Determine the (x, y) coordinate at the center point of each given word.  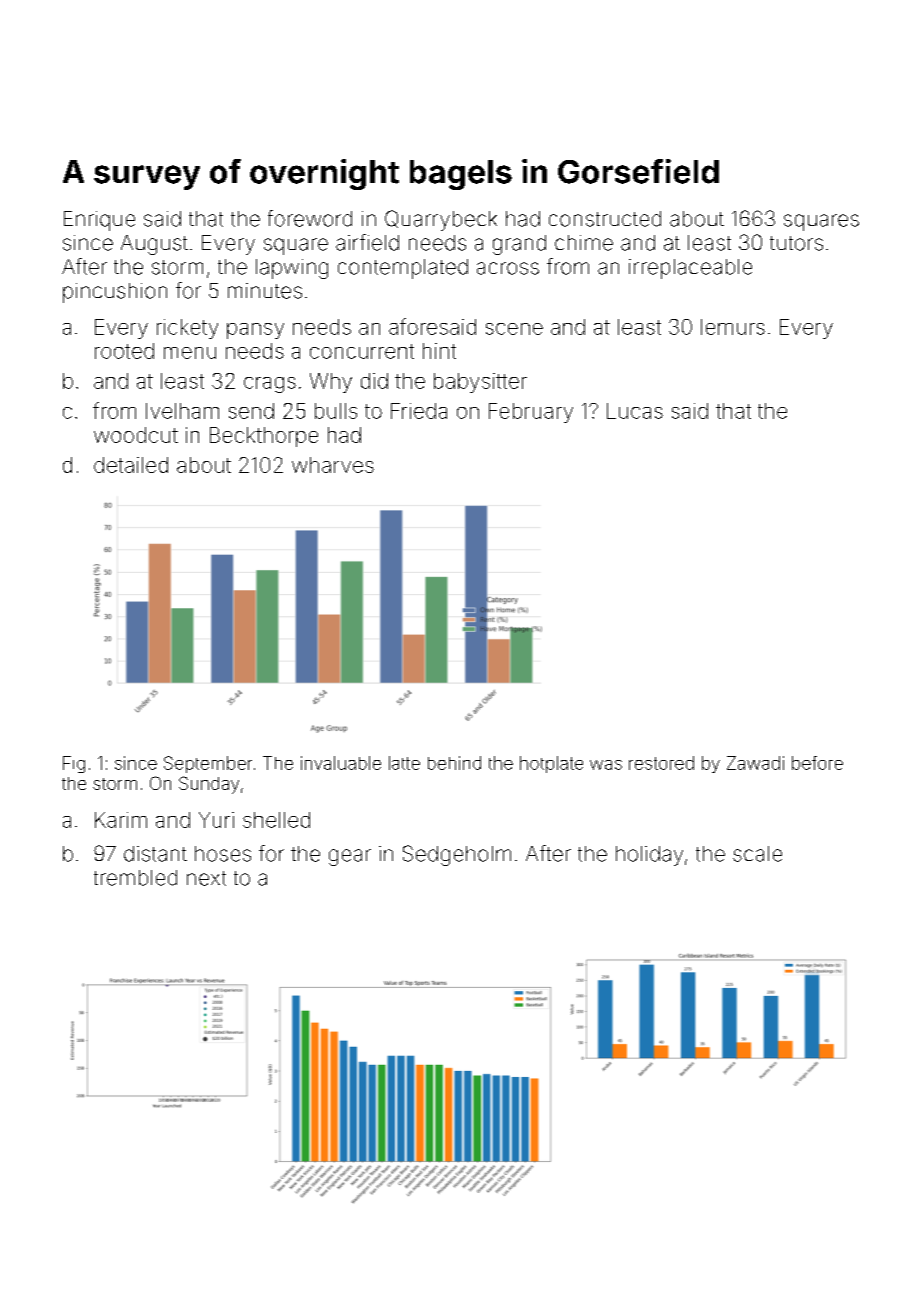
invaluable (341, 763)
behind (454, 763)
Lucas (635, 411)
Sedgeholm (457, 855)
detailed (131, 465)
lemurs (733, 327)
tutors (796, 243)
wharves (333, 465)
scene (514, 329)
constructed (605, 219)
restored (661, 763)
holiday (649, 856)
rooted (124, 351)
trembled (135, 878)
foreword (310, 218)
